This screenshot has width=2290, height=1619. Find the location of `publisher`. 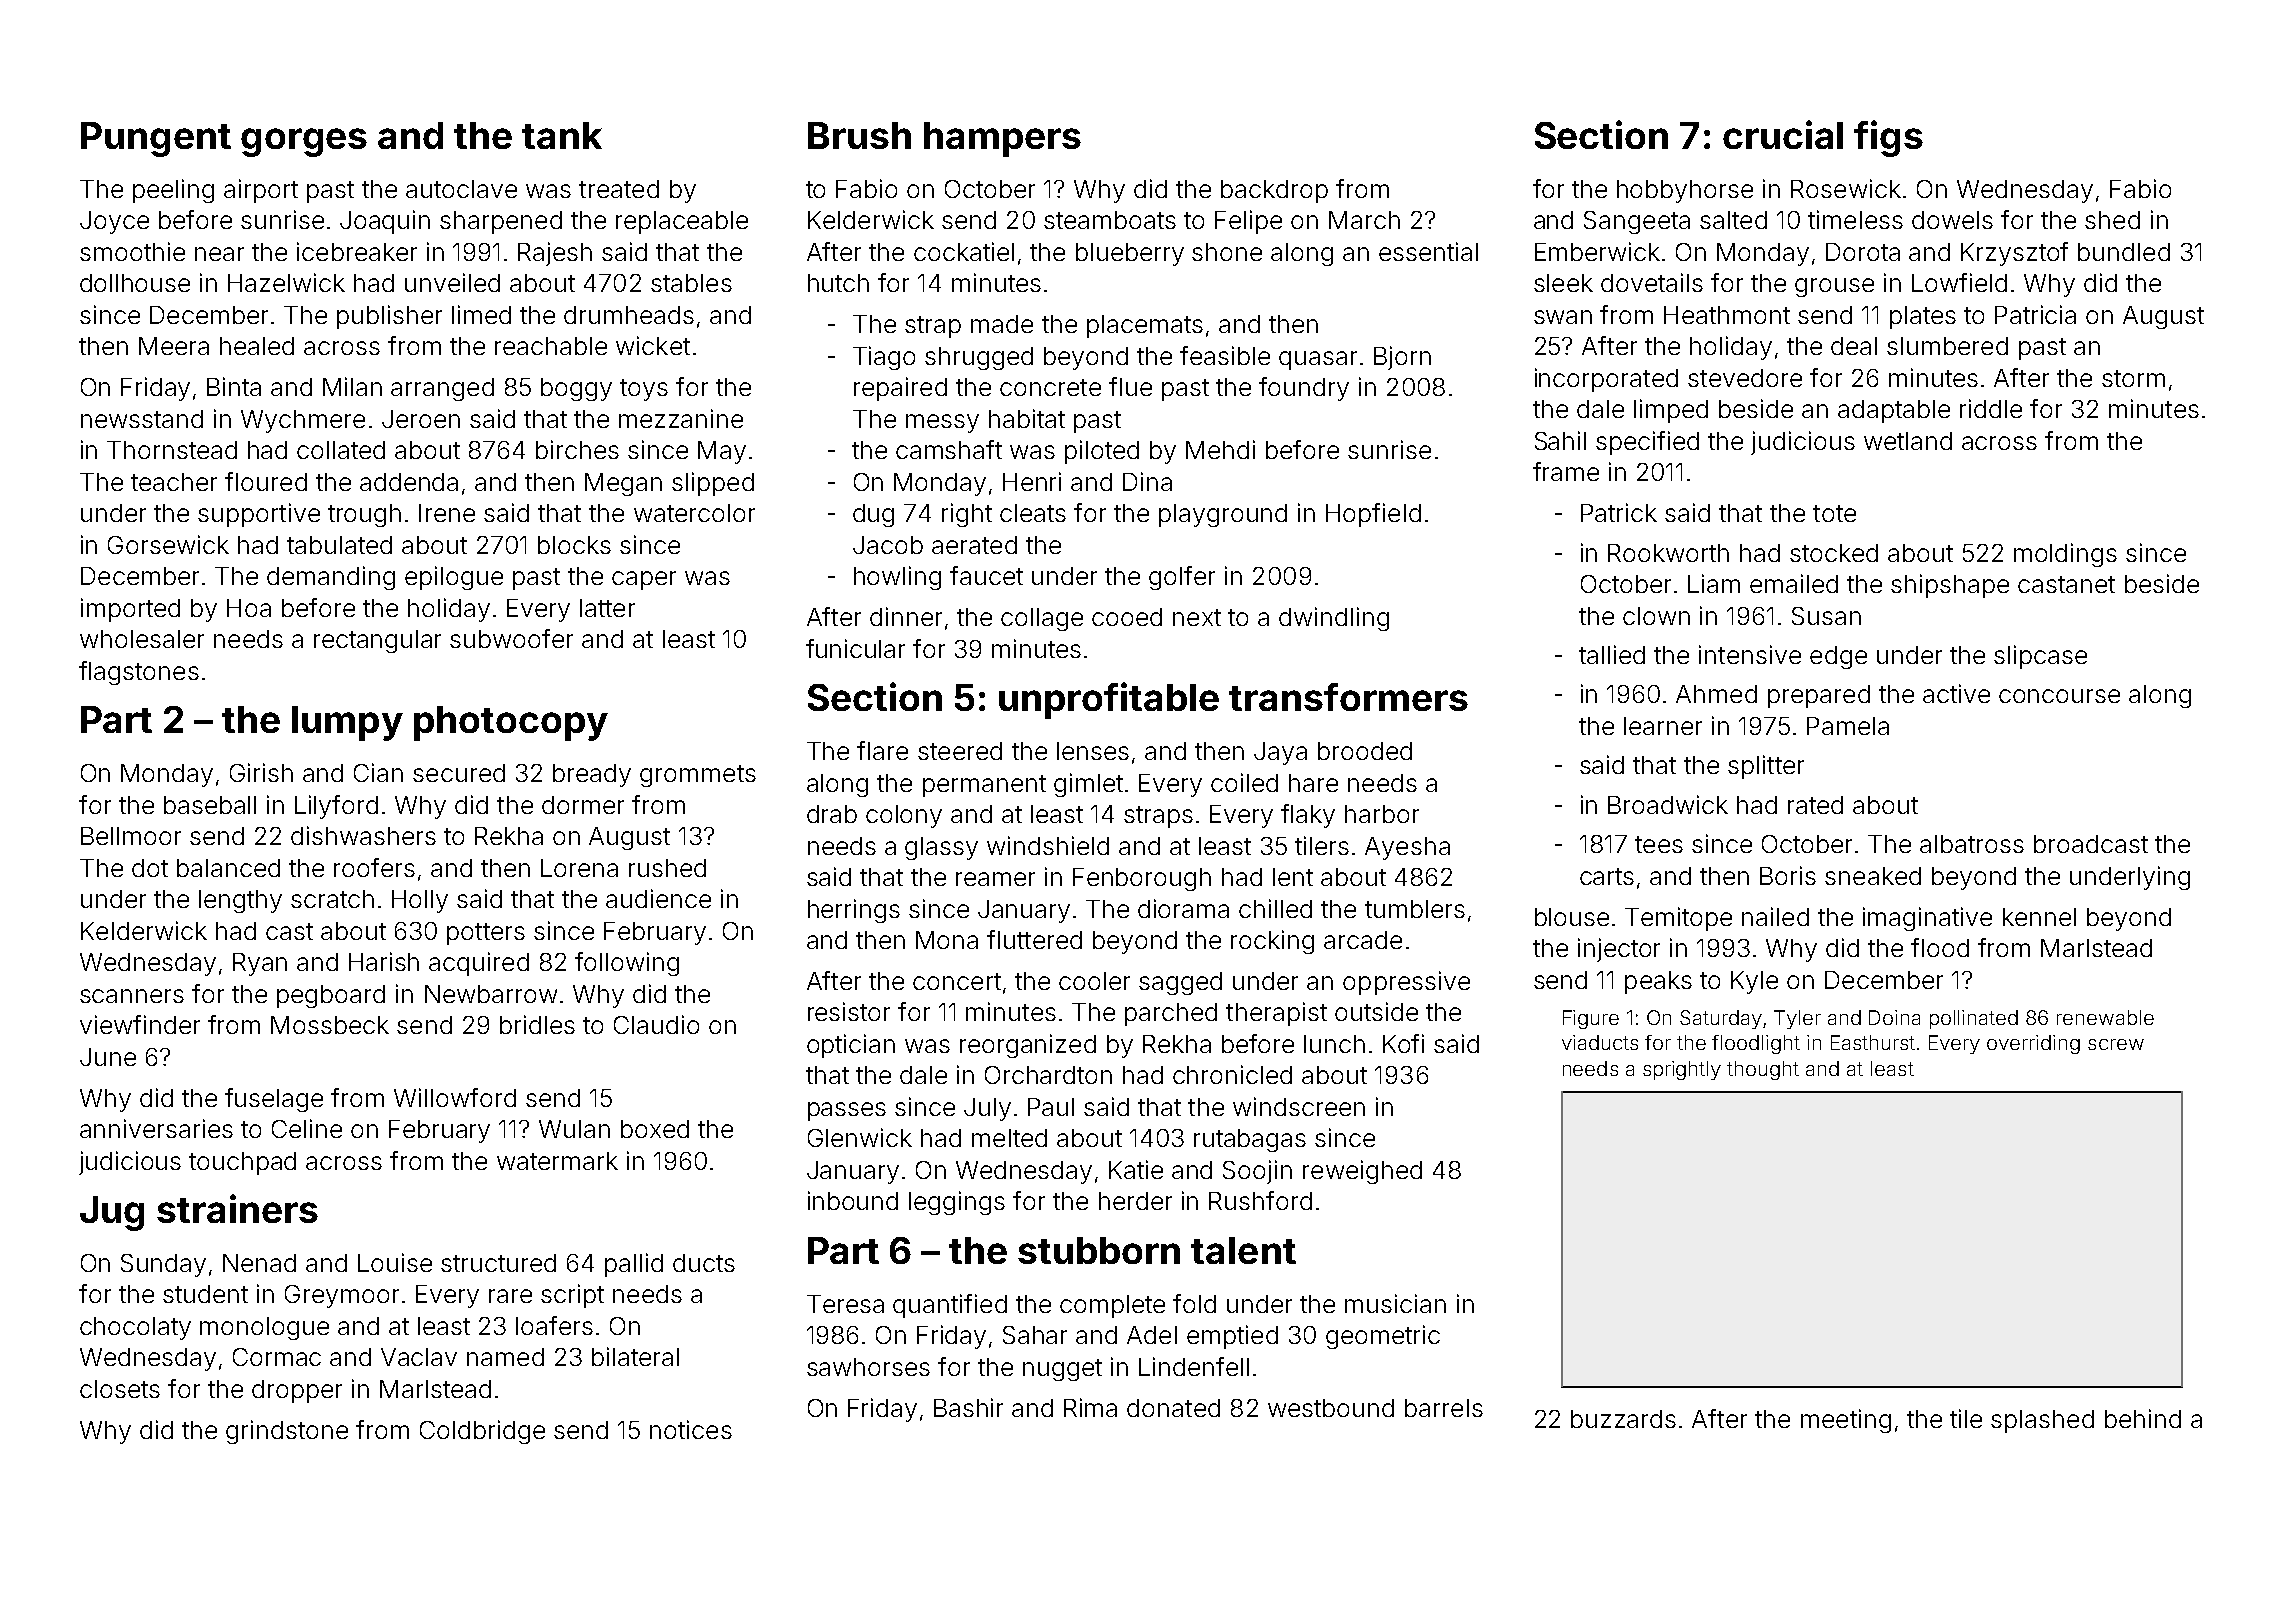

publisher is located at coordinates (389, 317).
